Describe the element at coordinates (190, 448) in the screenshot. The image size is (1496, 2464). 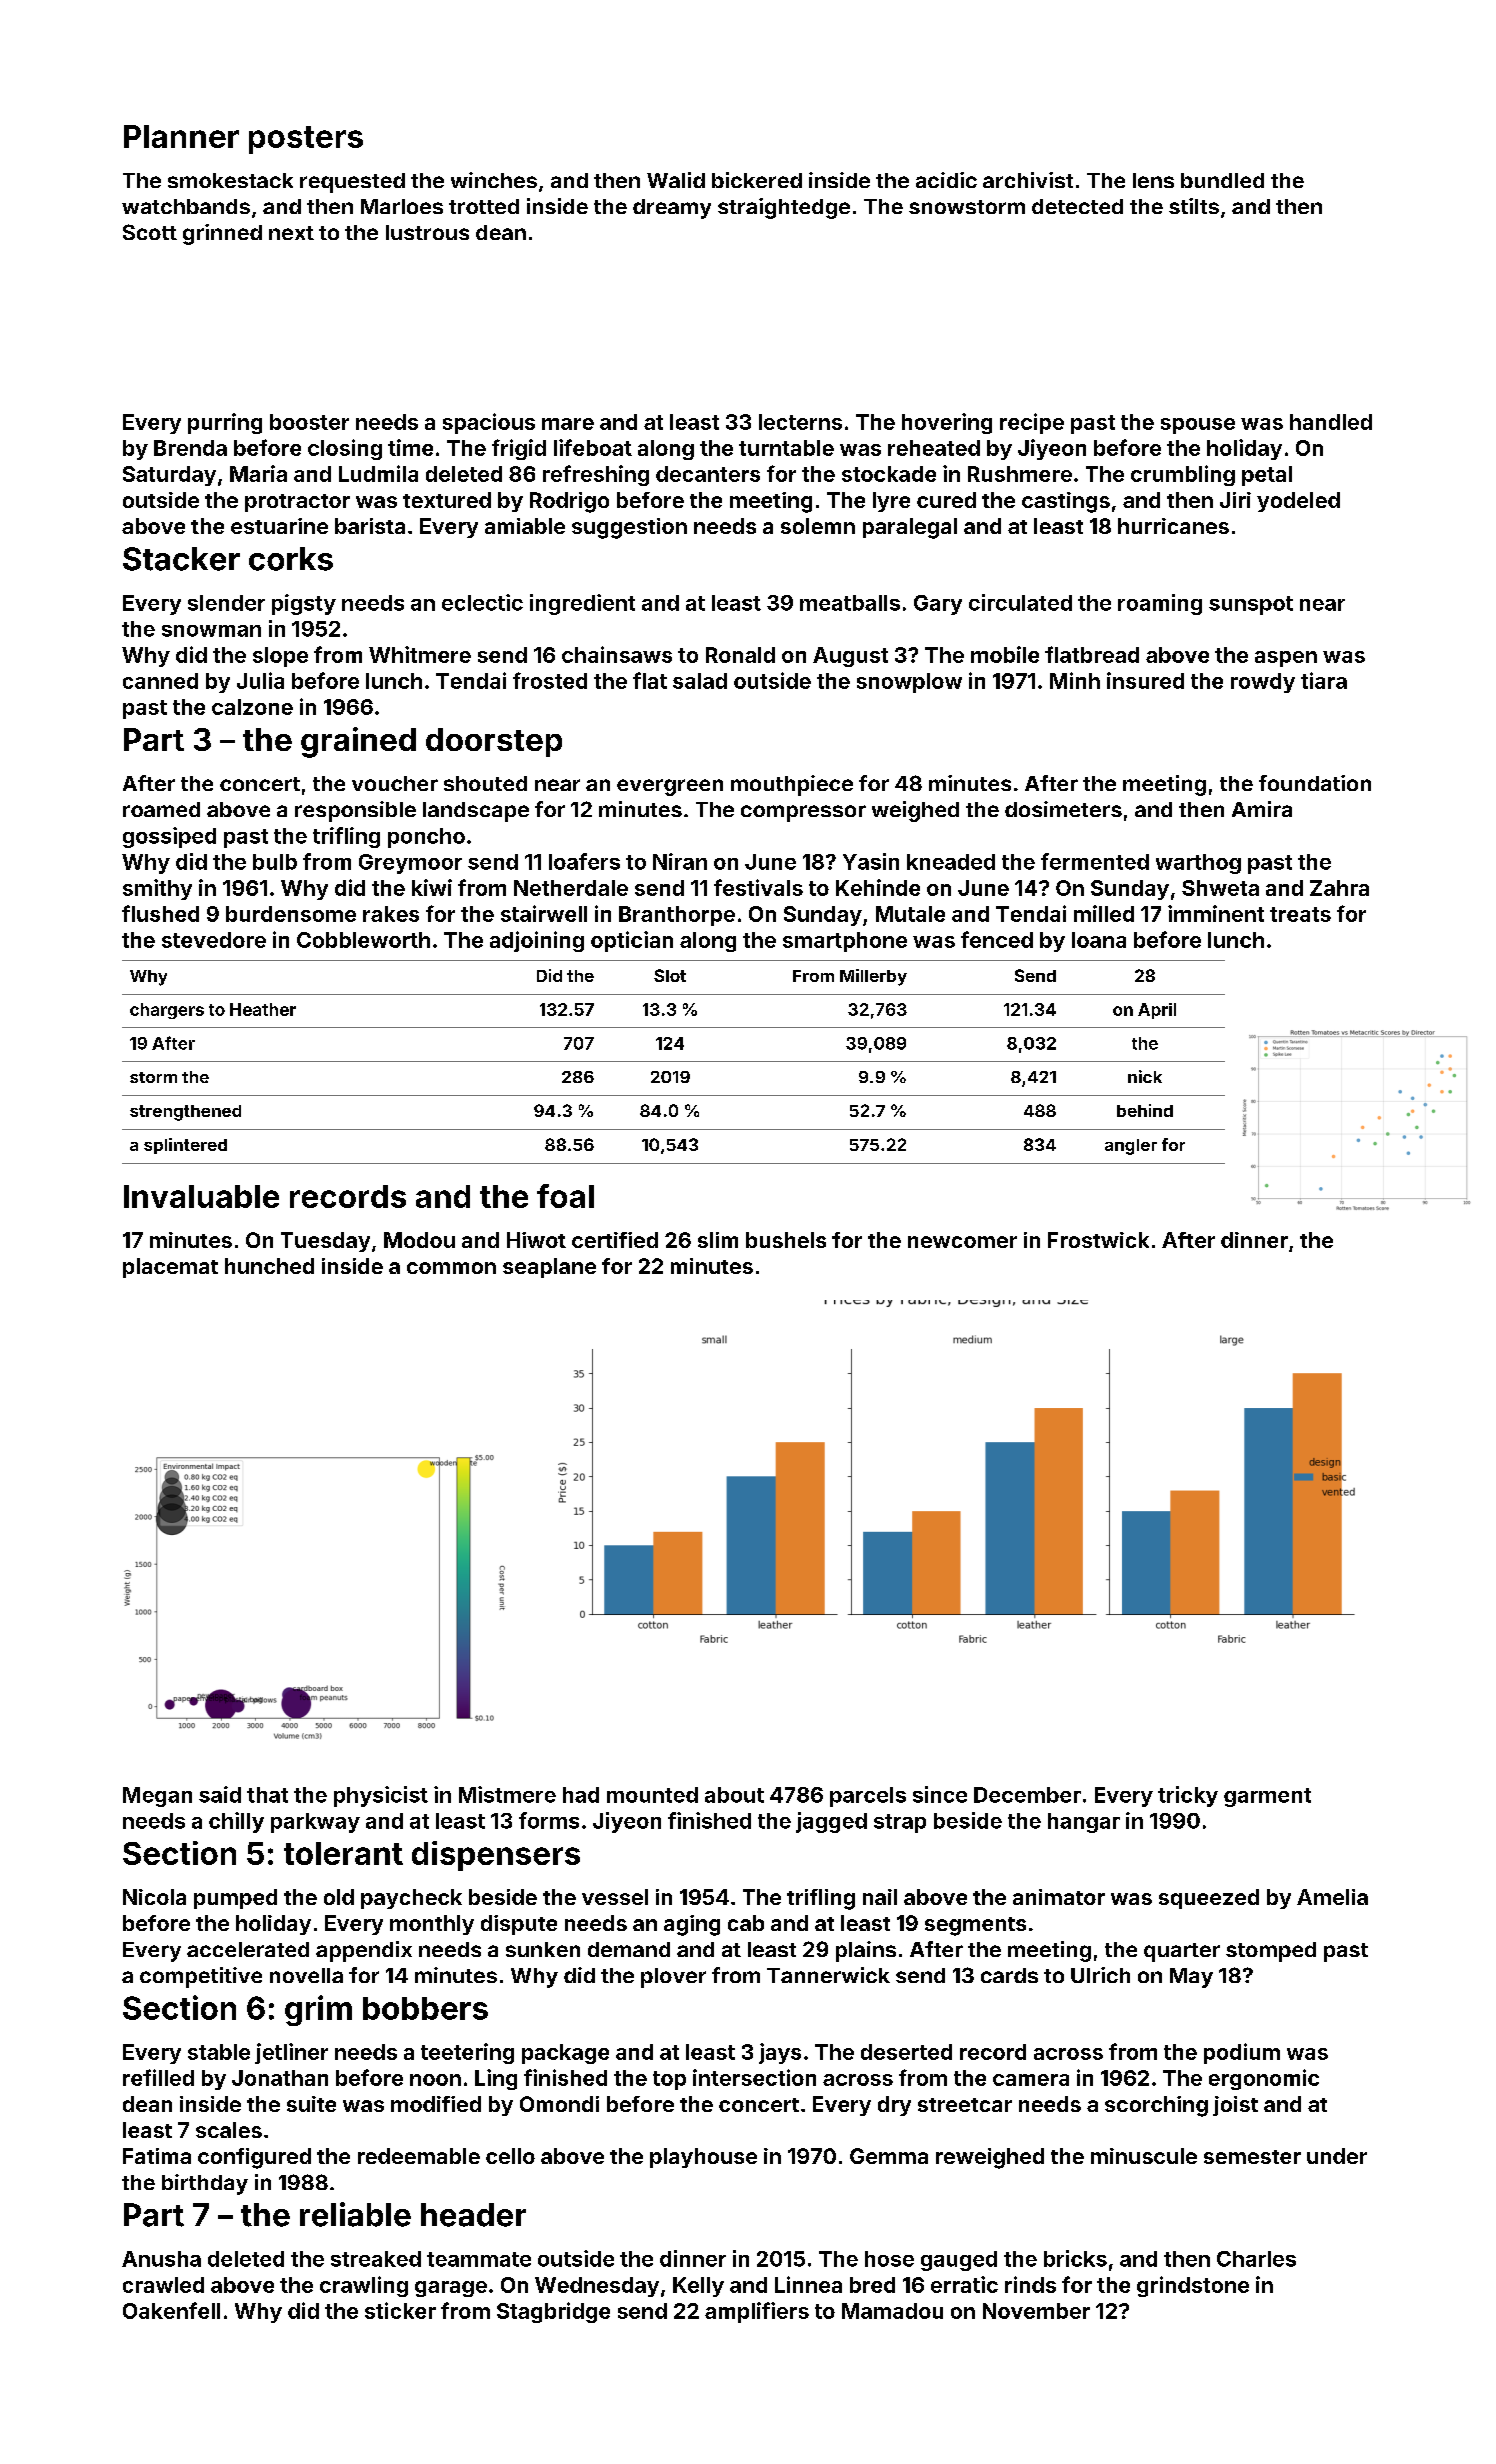
I see `Brenda` at that location.
